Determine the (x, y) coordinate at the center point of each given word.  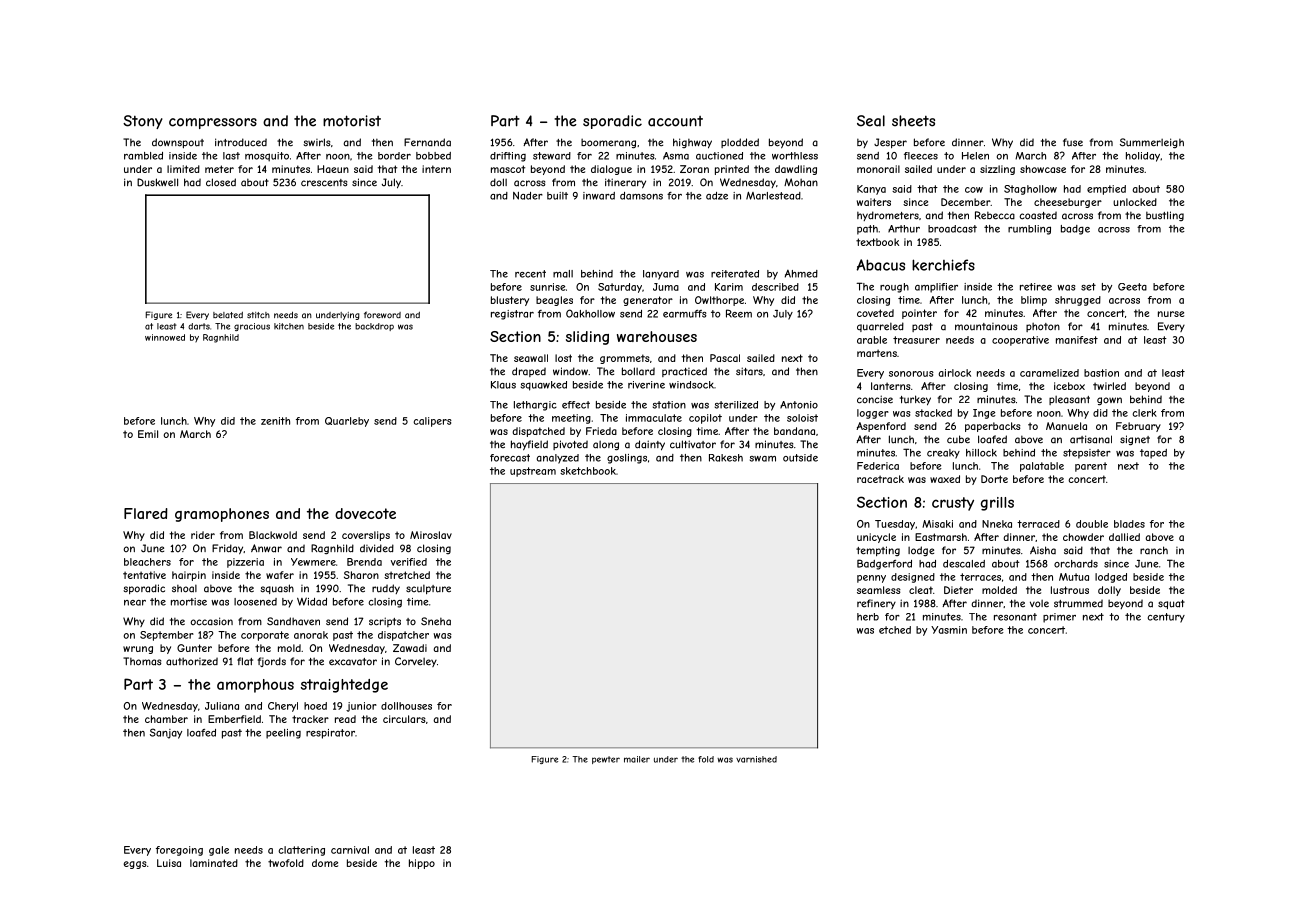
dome (325, 863)
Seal (871, 121)
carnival (350, 850)
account (675, 121)
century (1166, 618)
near (135, 603)
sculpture (428, 589)
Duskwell (157, 182)
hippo (422, 864)
